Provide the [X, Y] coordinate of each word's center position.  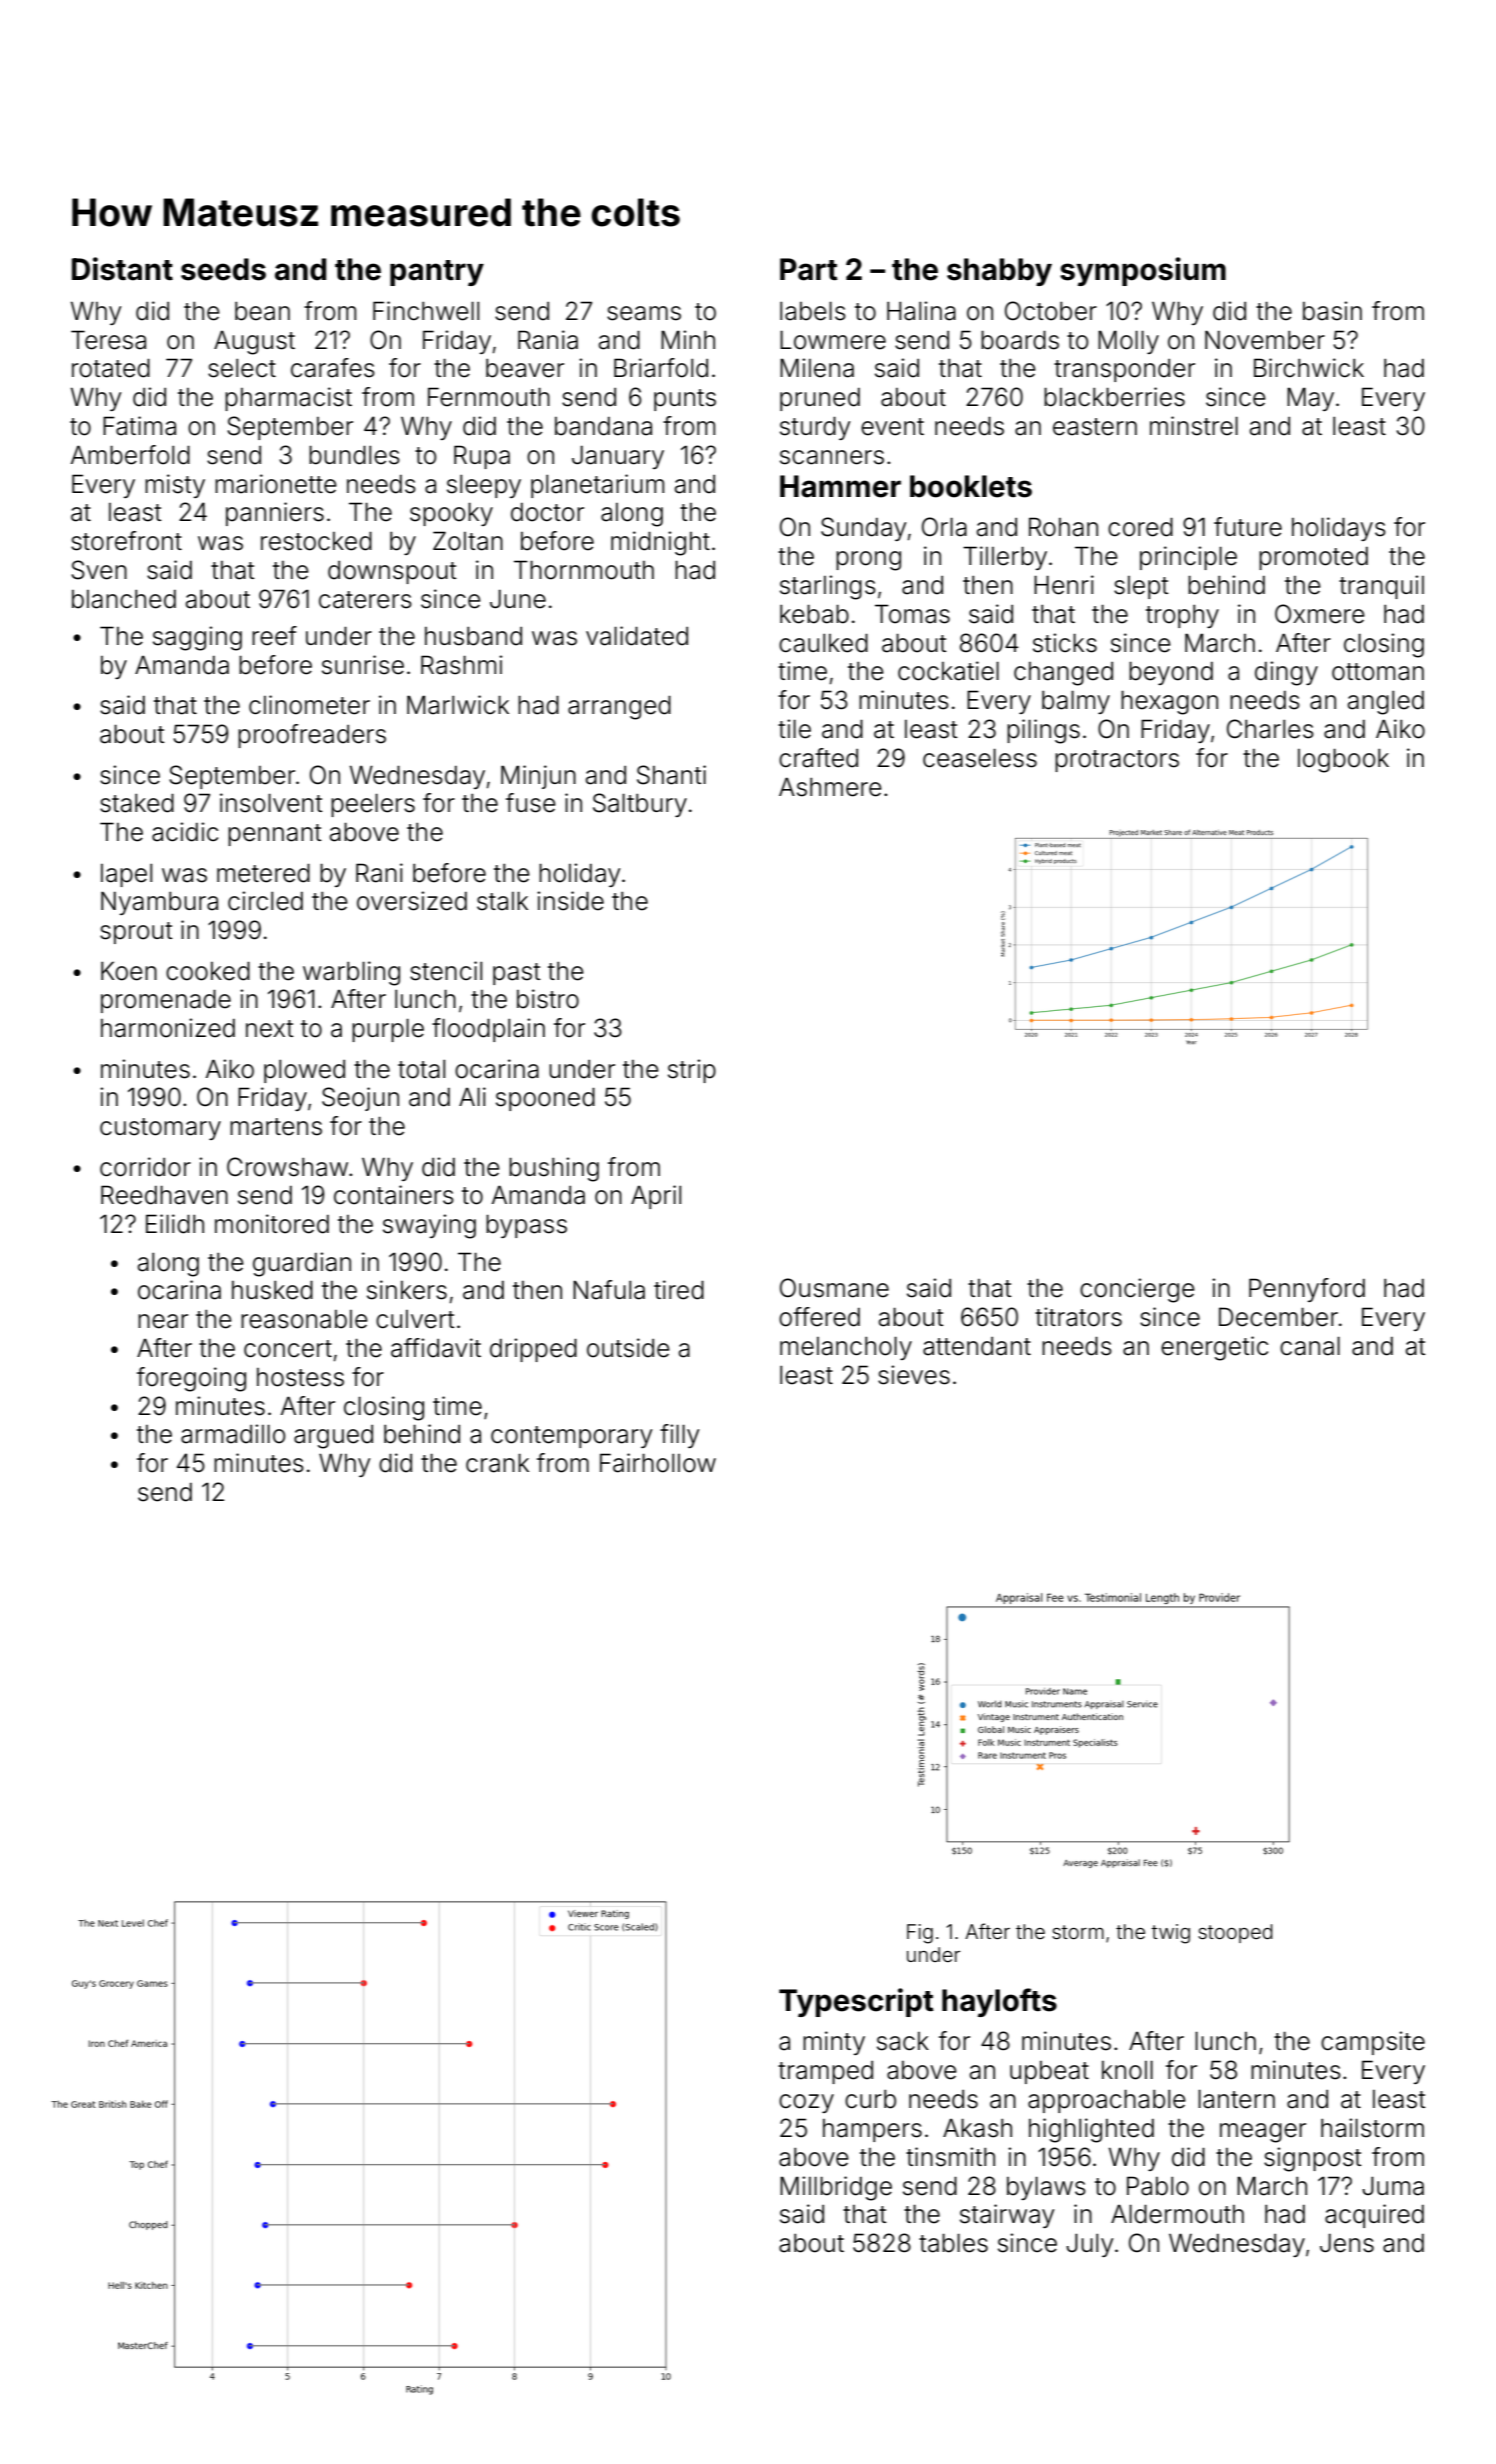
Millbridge [836, 2188]
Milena [817, 368]
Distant [122, 269]
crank [497, 1463]
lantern [1236, 2099]
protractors [1117, 761]
